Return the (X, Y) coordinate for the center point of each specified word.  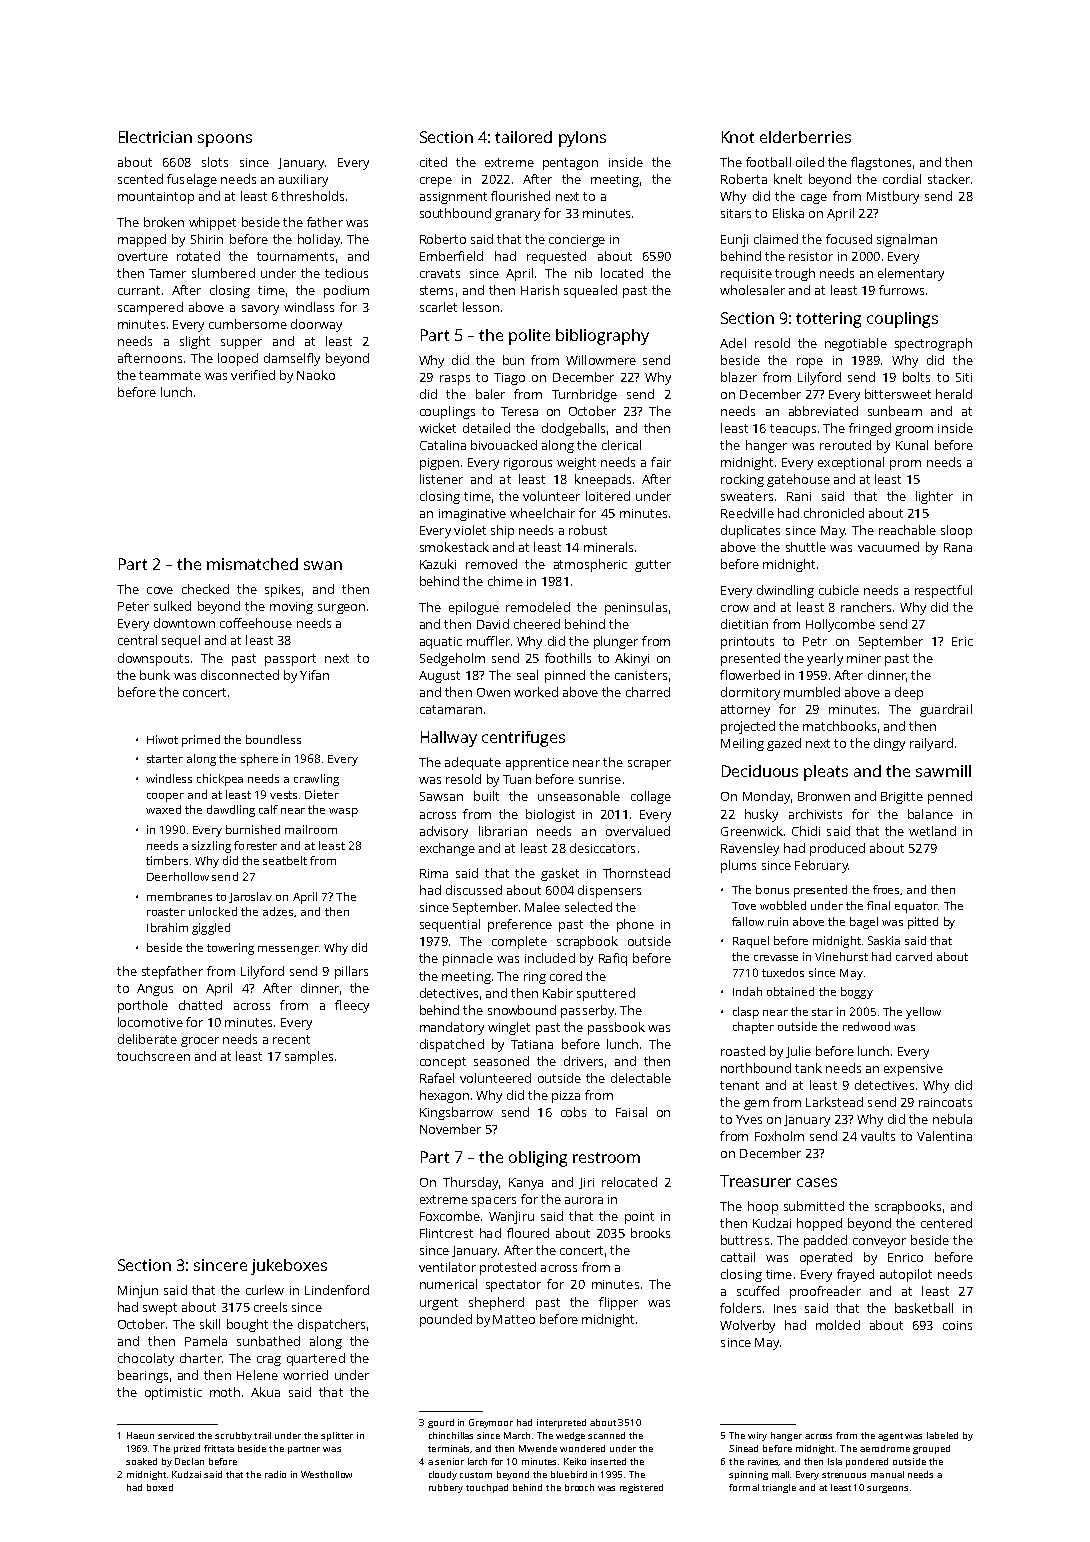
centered (946, 1223)
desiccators (602, 848)
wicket (437, 428)
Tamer (167, 273)
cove (160, 590)
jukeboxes (289, 1267)
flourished (520, 196)
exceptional (851, 463)
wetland (932, 831)
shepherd (496, 1303)
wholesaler (752, 290)
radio (275, 1474)
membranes (179, 896)
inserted (608, 1461)
